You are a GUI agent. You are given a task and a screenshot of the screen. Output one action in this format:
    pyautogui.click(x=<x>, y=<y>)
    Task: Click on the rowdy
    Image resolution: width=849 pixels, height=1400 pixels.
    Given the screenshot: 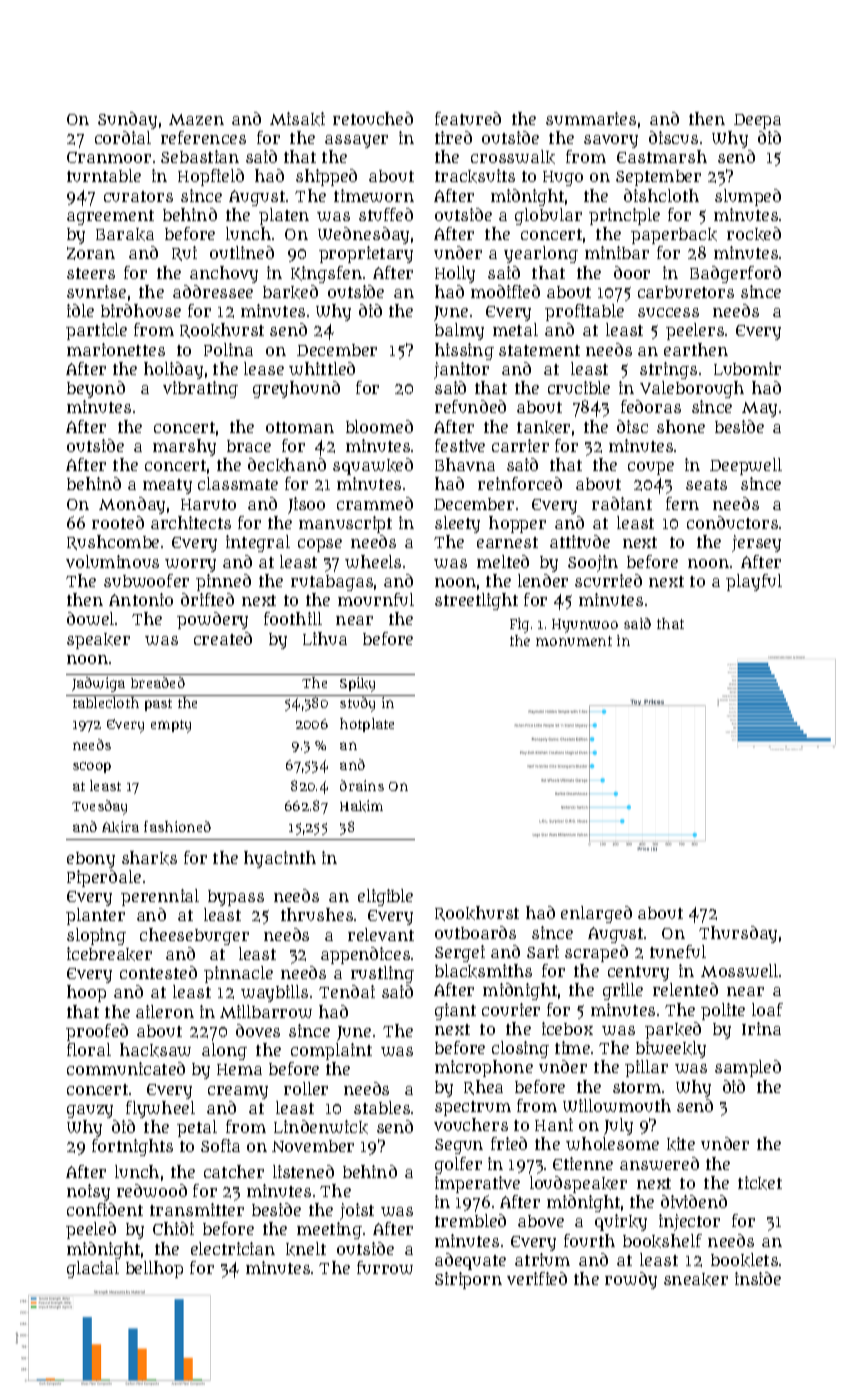 What is the action you would take?
    pyautogui.click(x=631, y=1280)
